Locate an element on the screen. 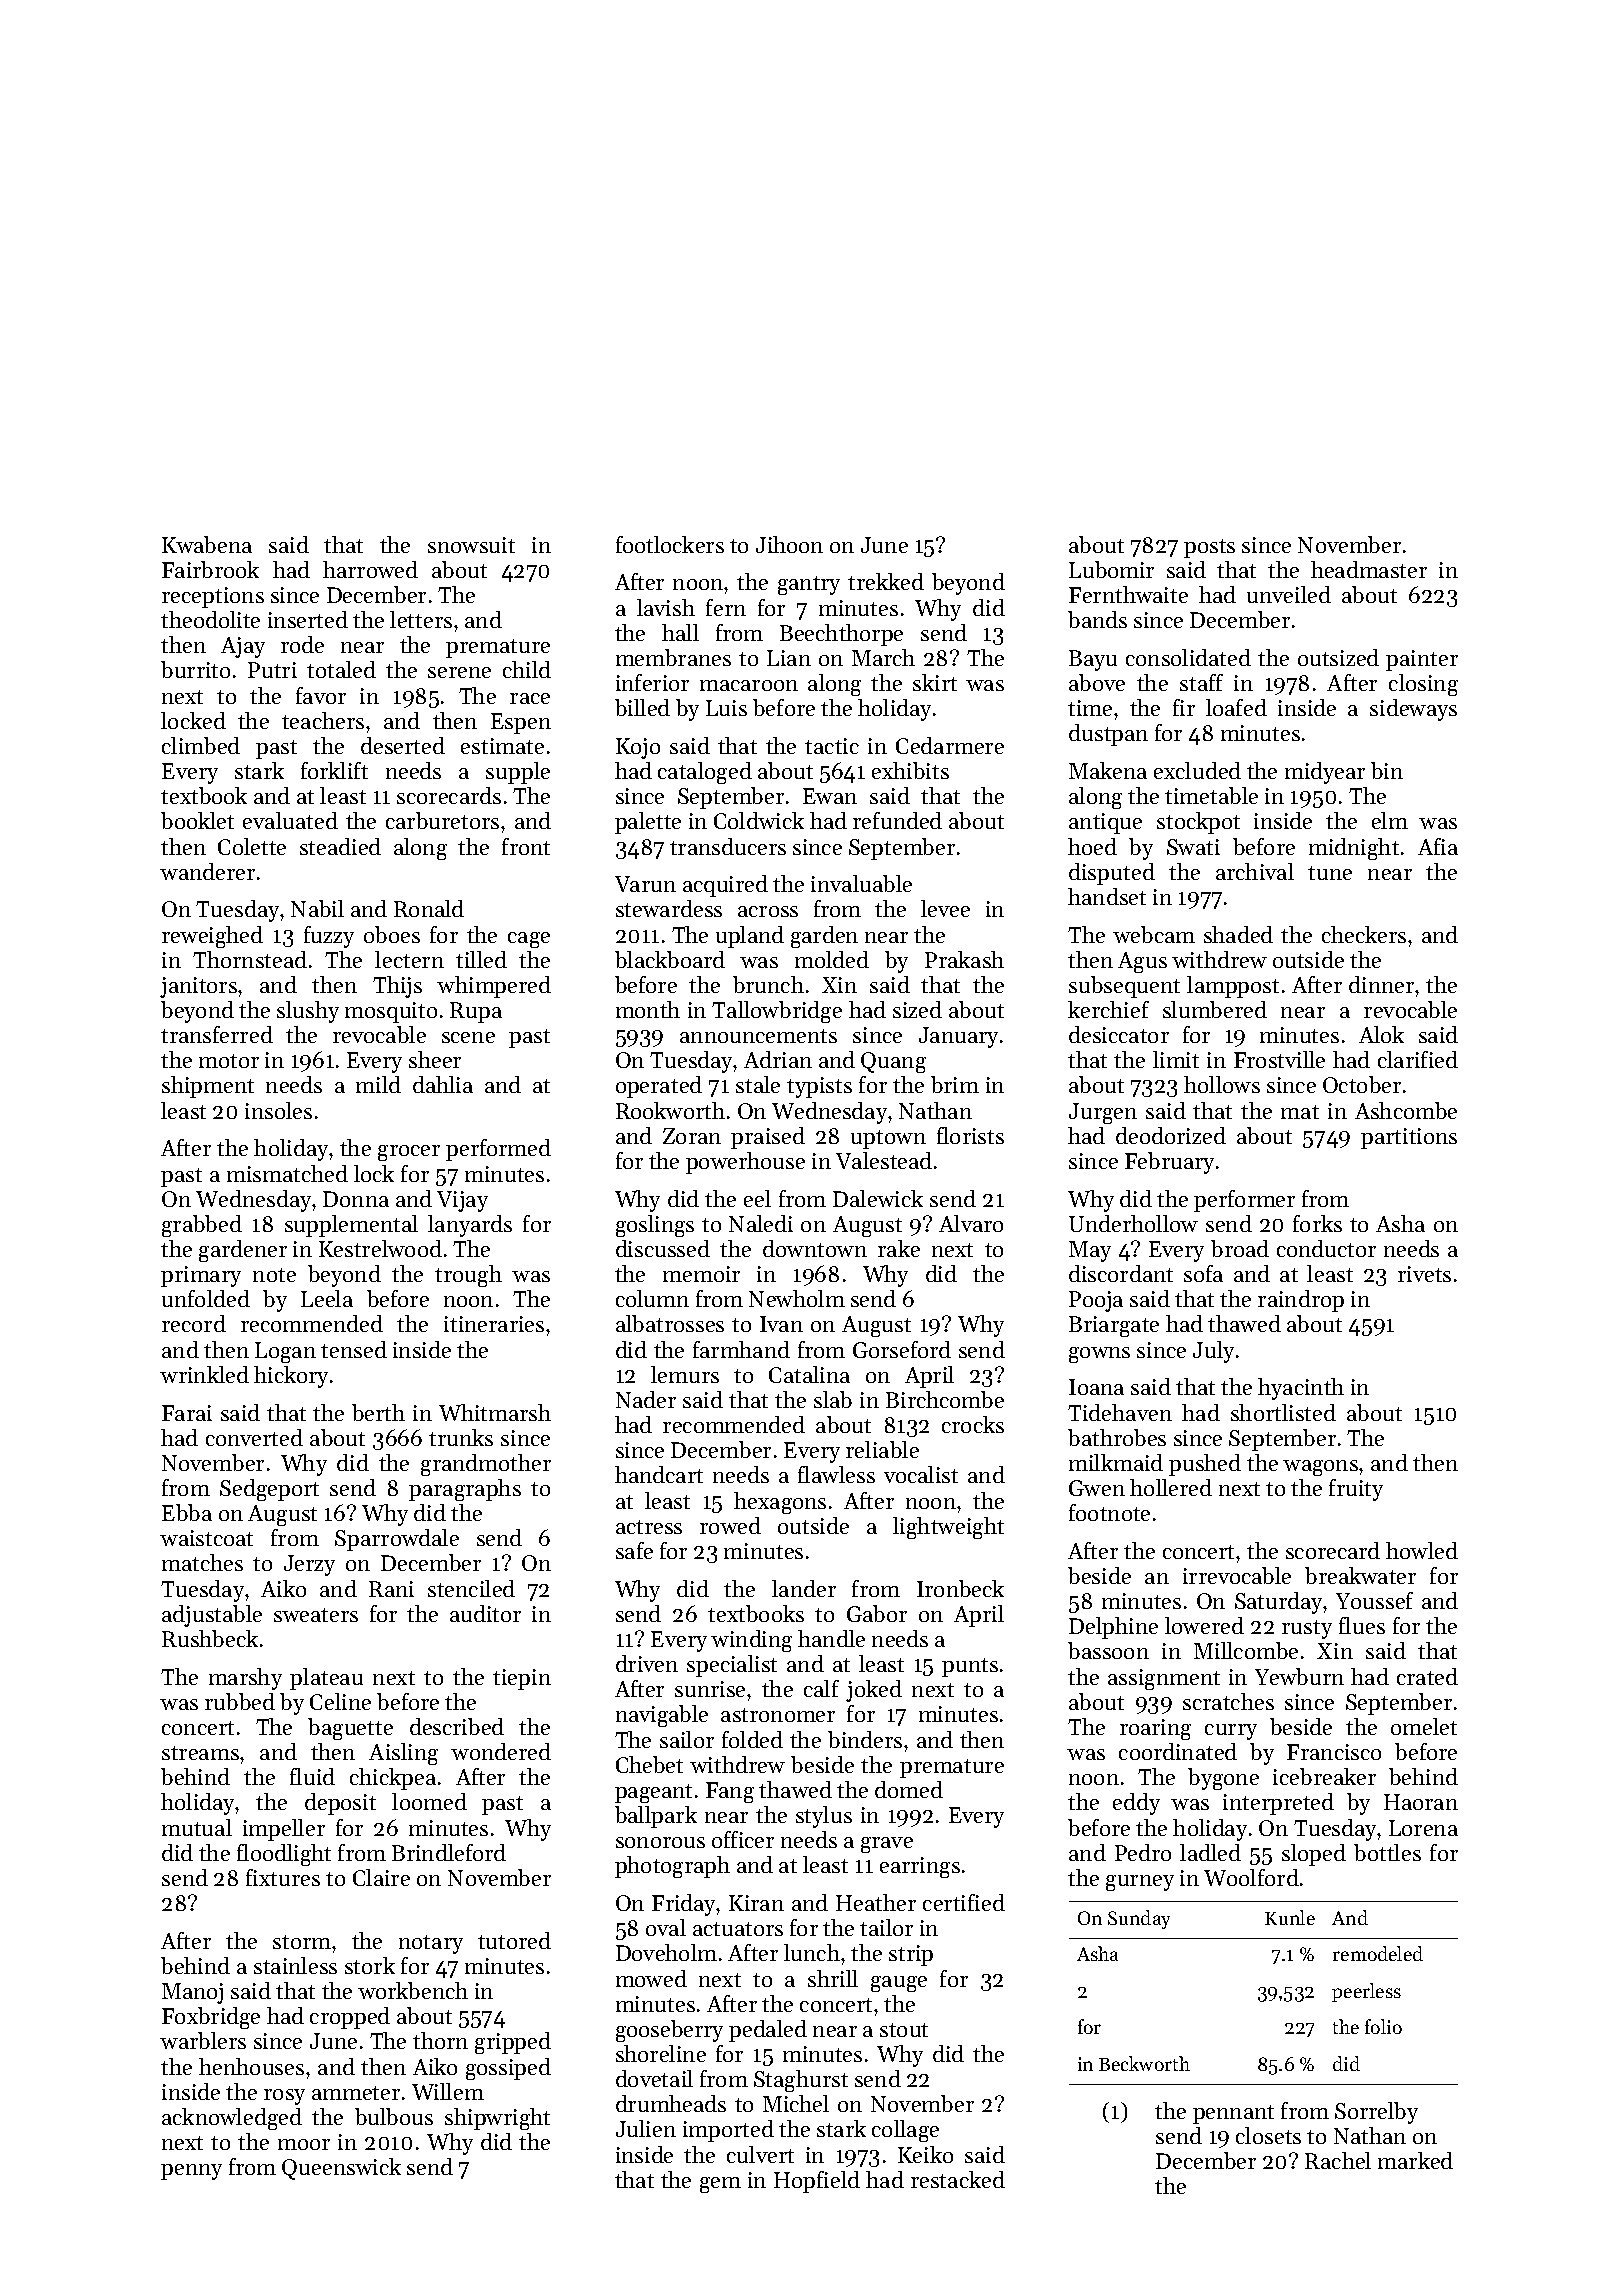  totaled is located at coordinates (341, 669).
